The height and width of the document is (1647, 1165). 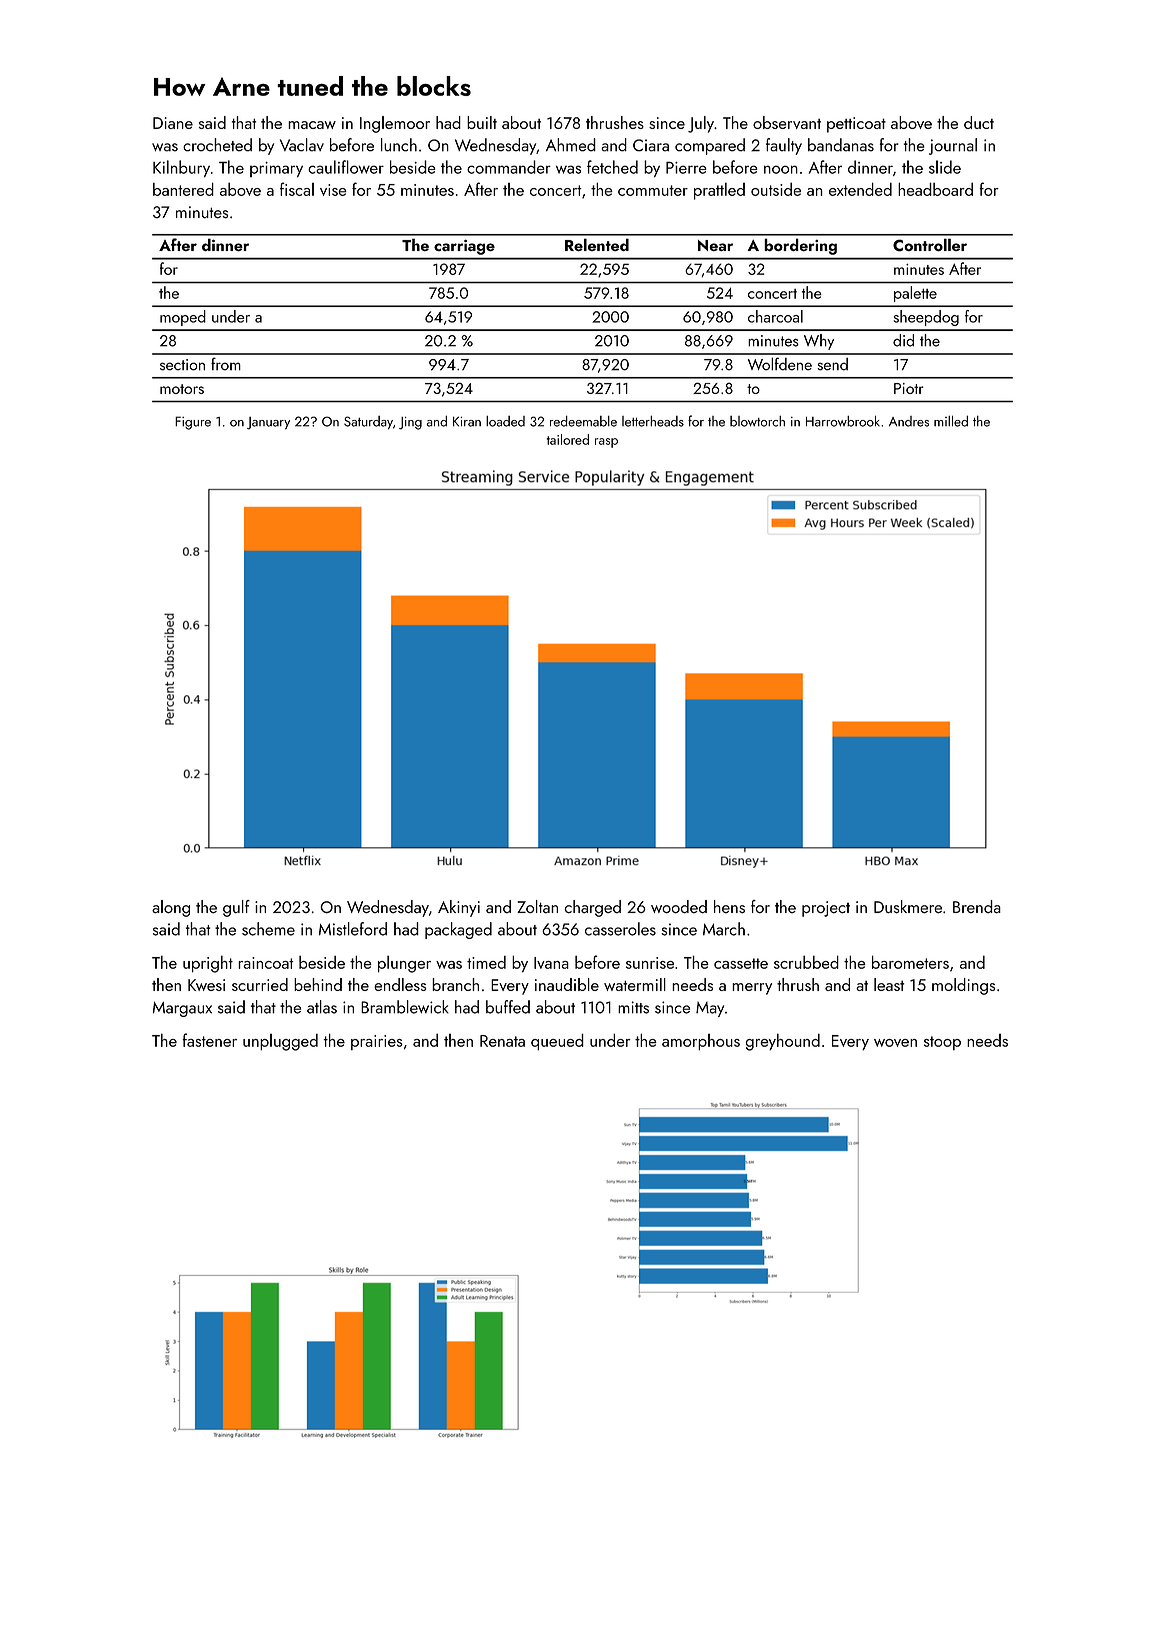 I want to click on plunger, so click(x=404, y=964).
